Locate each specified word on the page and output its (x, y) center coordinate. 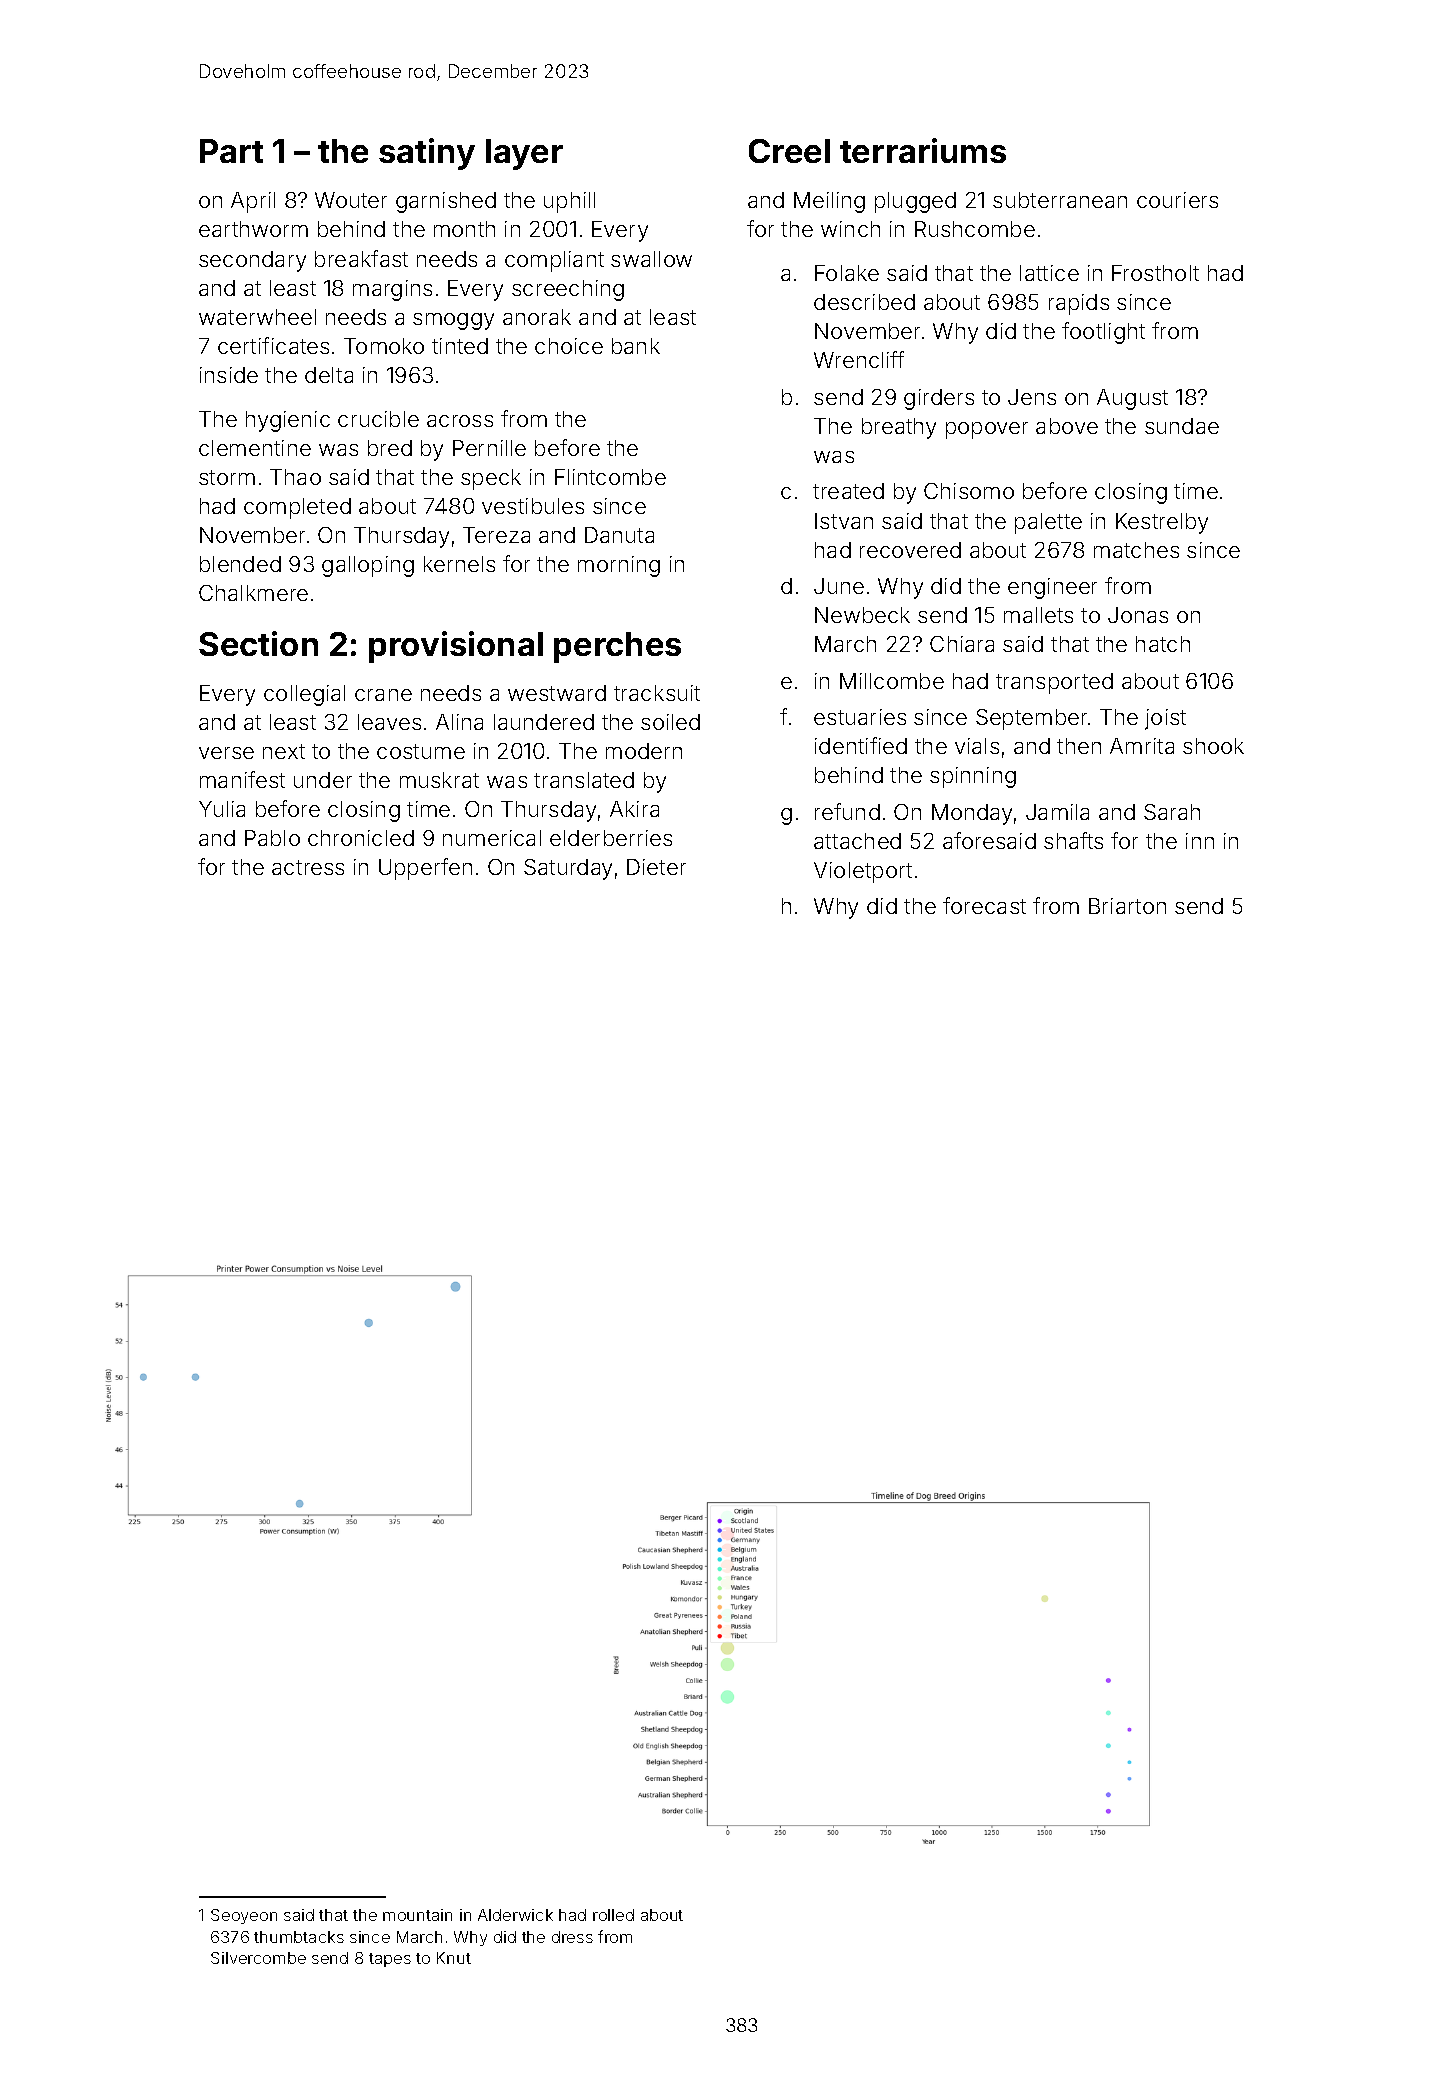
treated (848, 491)
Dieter (656, 867)
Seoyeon (244, 1916)
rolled (613, 1915)
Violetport (863, 872)
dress (572, 1937)
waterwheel (257, 317)
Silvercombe (258, 1958)
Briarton (1127, 906)
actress (308, 867)
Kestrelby (1162, 523)
